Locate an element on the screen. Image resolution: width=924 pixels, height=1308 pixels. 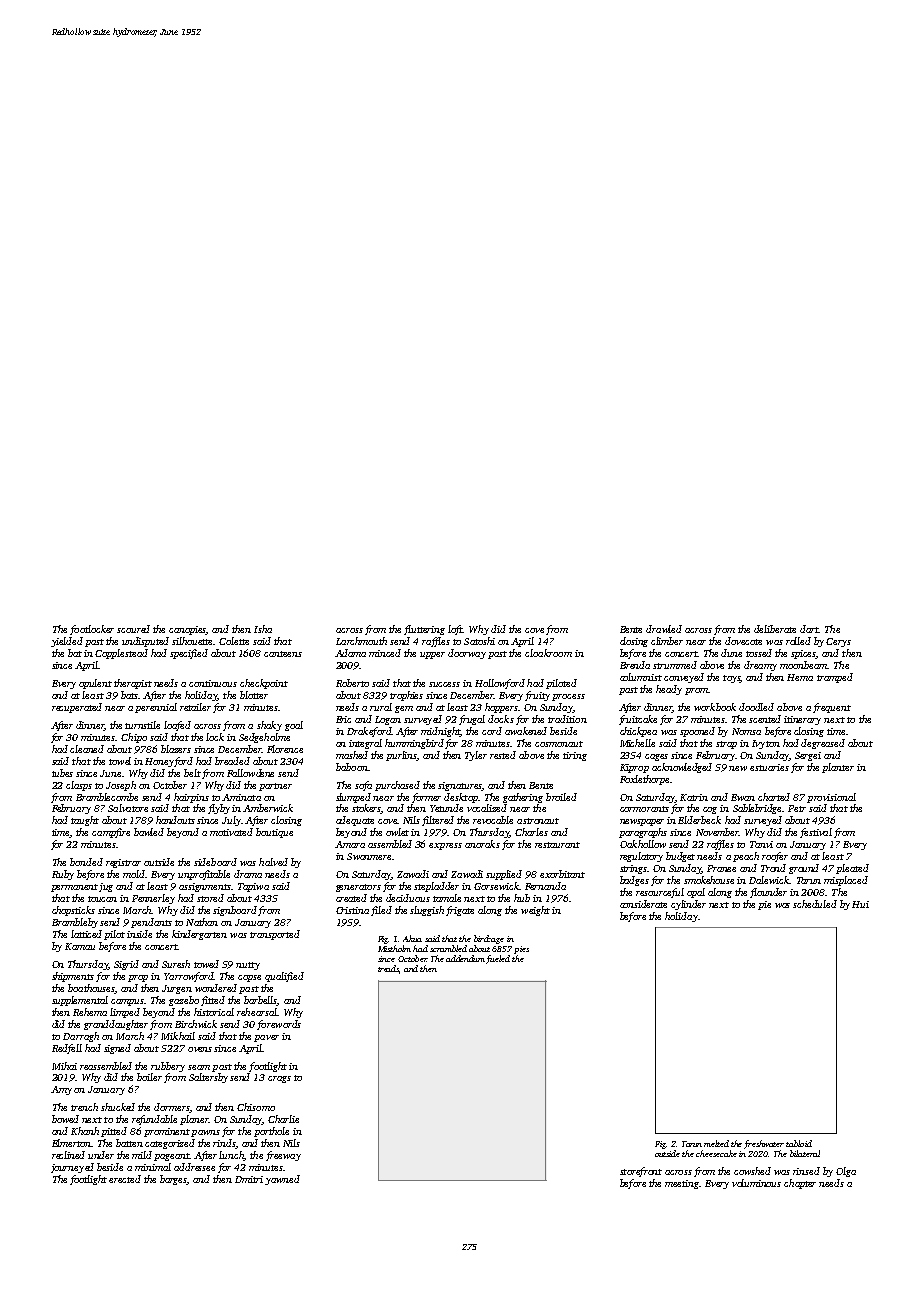
dart is located at coordinates (809, 629).
